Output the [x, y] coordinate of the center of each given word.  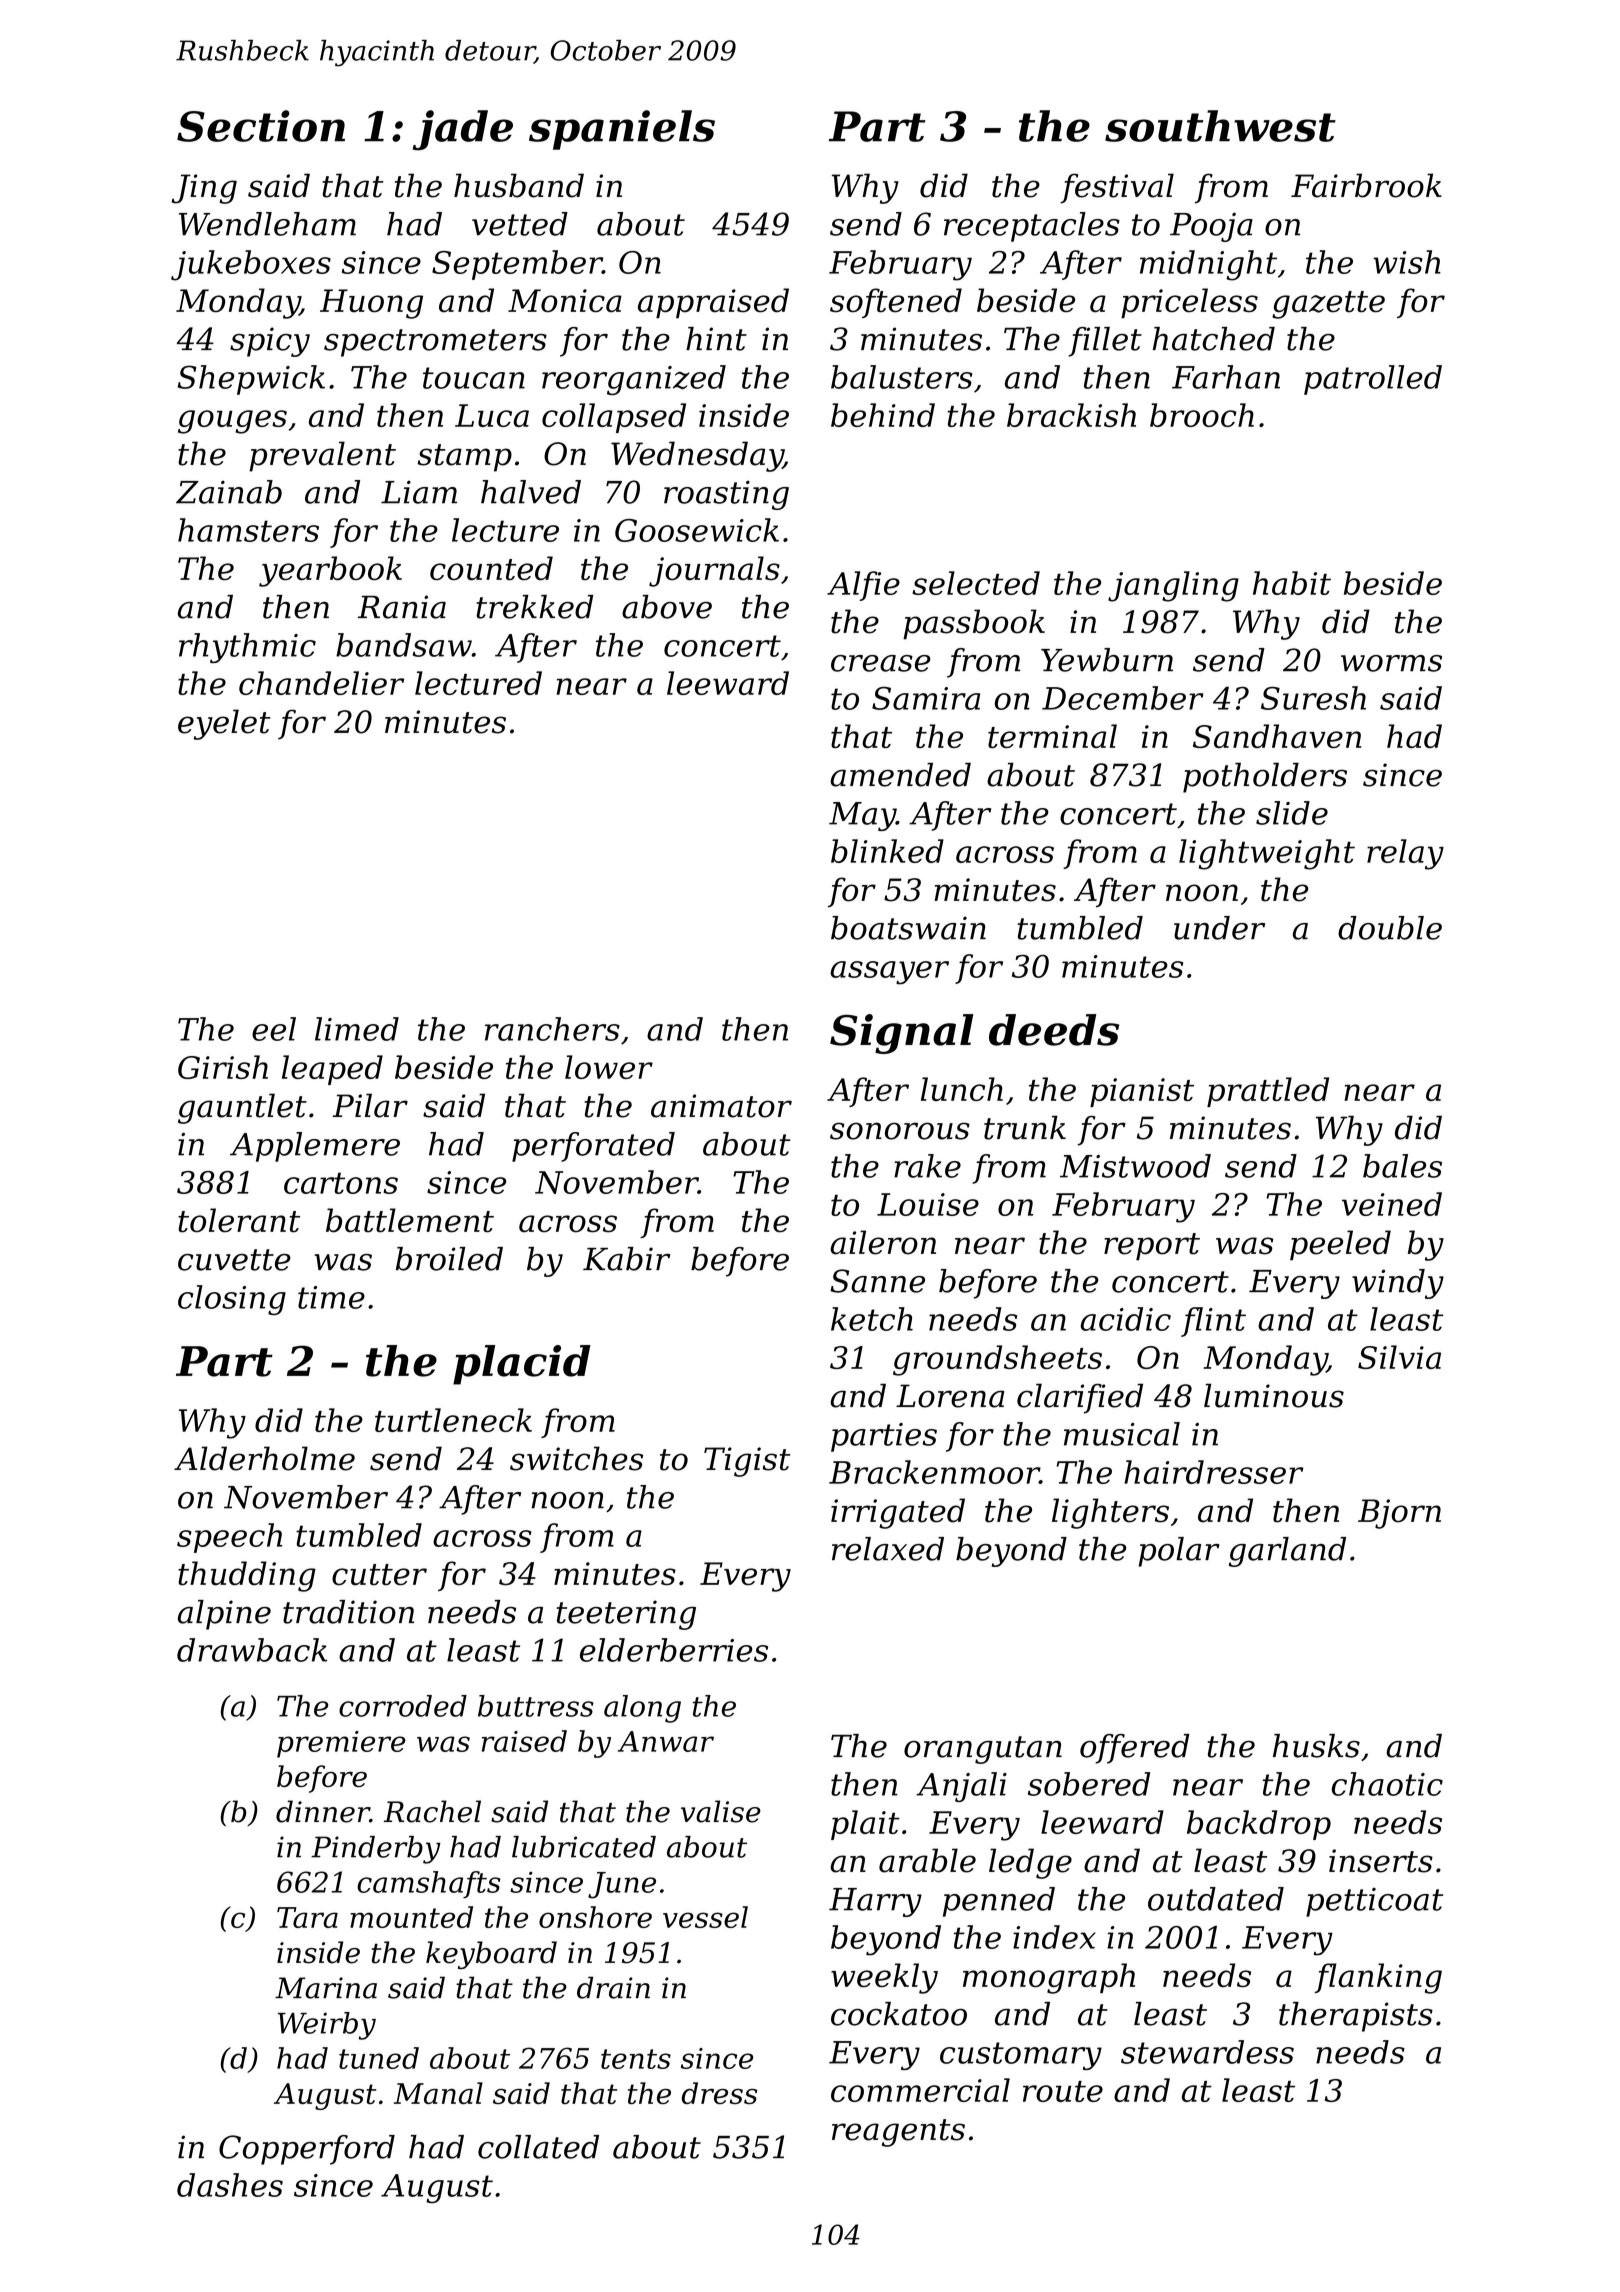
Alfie [863, 586]
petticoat [1374, 1902]
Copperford [307, 2150]
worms [1391, 663]
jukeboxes [251, 265]
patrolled [1373, 380]
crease [881, 663]
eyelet [224, 724]
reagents [898, 2133]
